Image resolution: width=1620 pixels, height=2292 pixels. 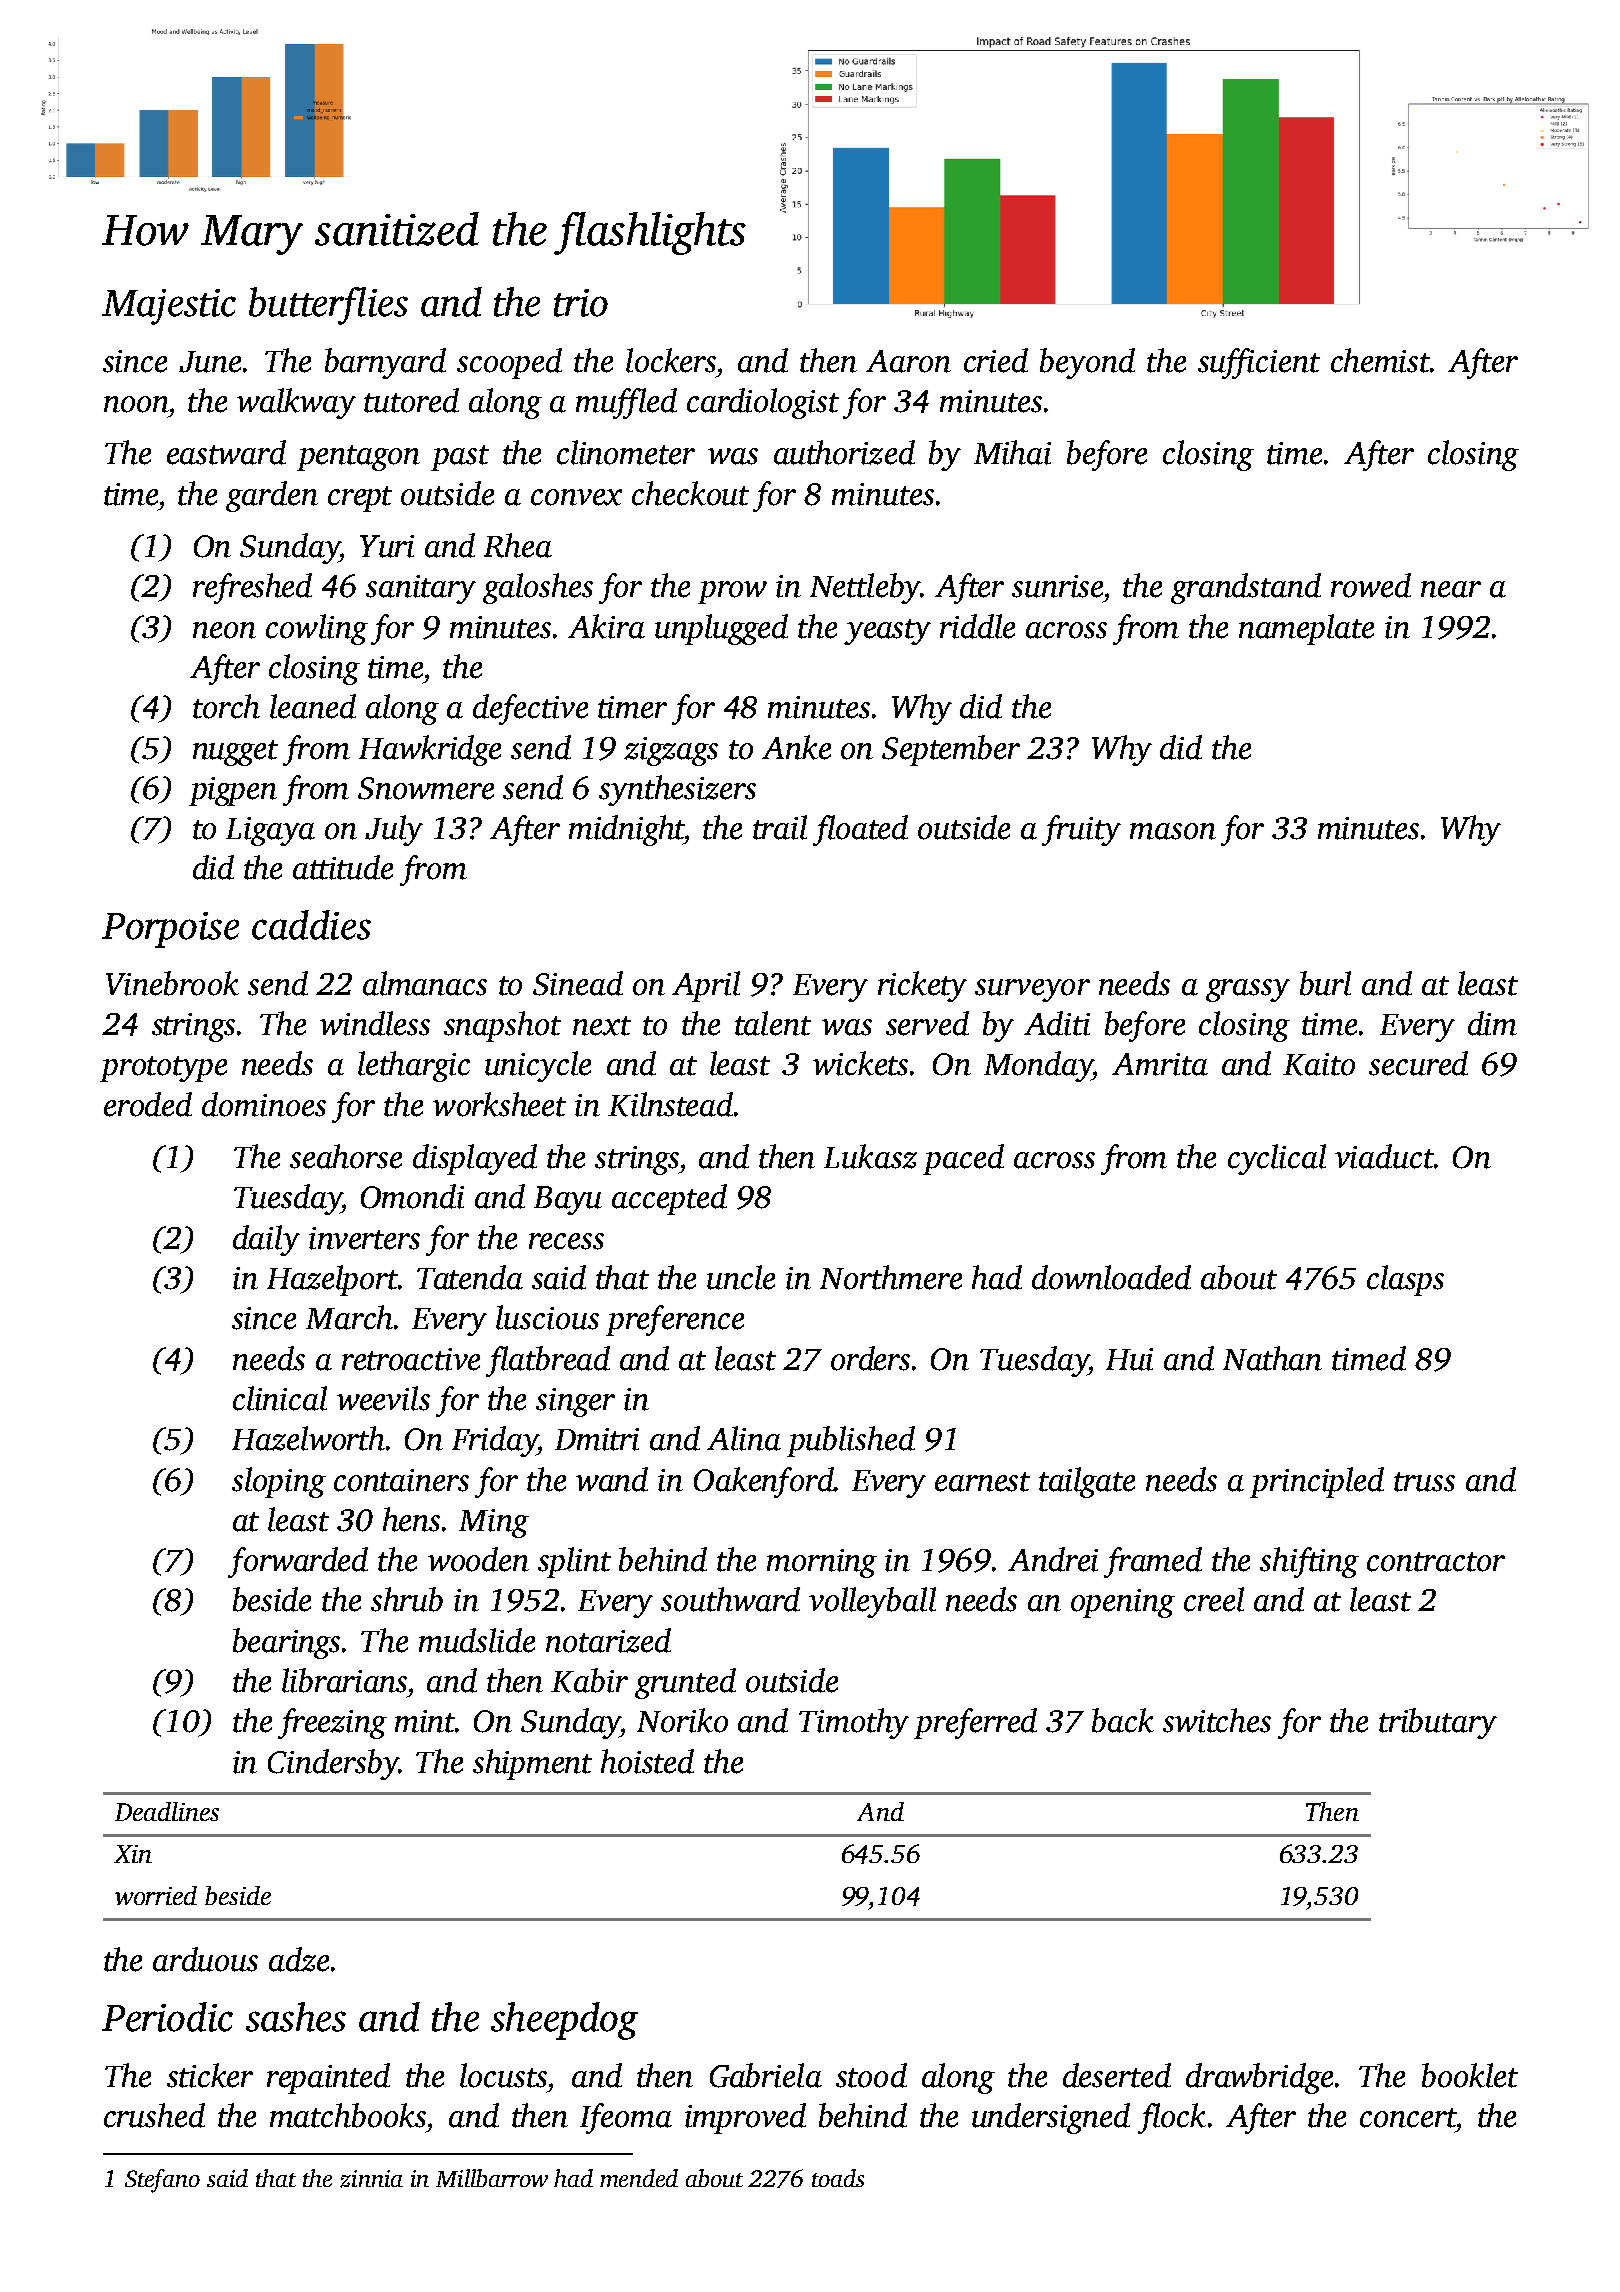 I want to click on wooden, so click(x=478, y=1559).
